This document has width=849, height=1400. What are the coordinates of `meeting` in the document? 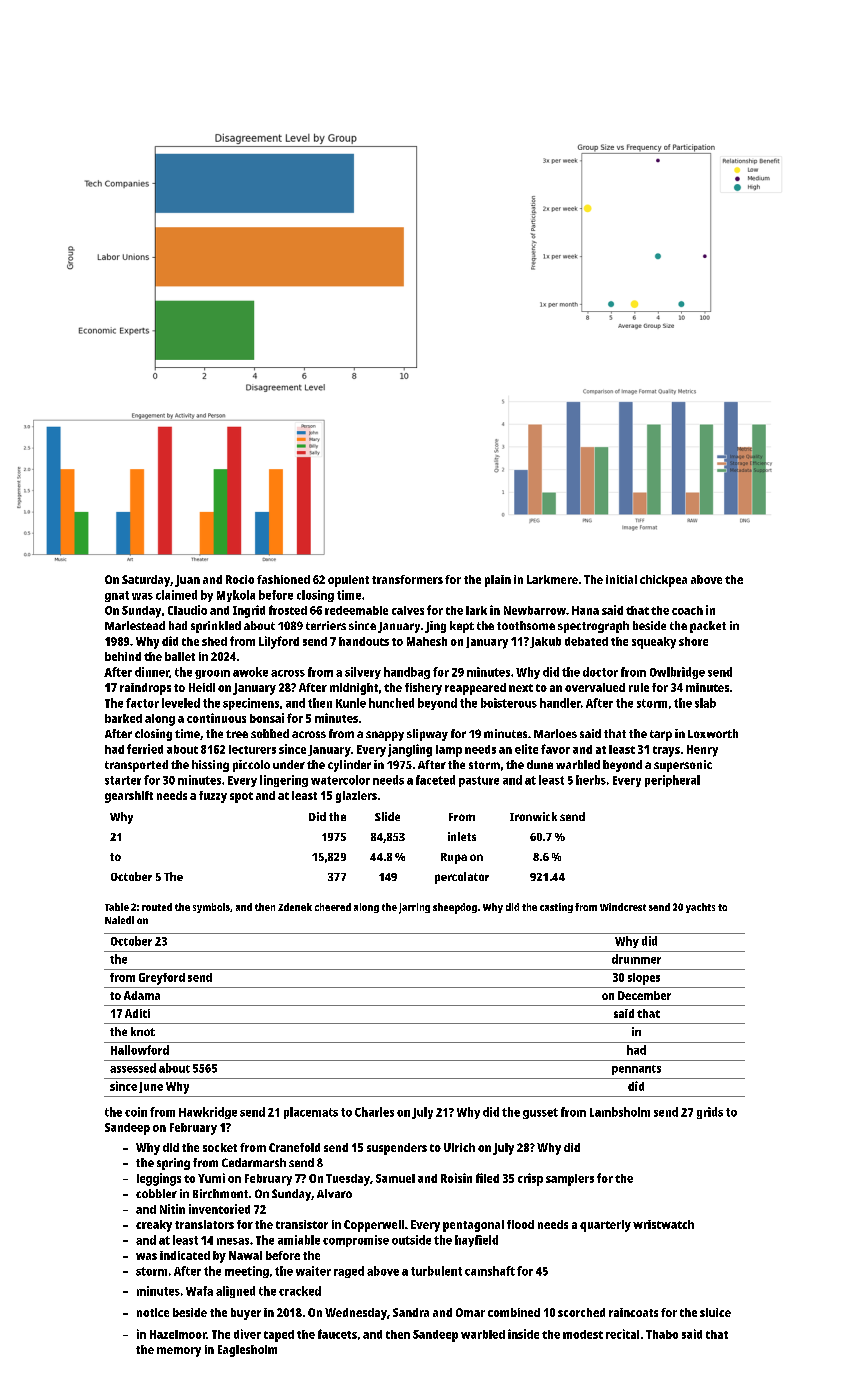 It's located at (247, 1272).
